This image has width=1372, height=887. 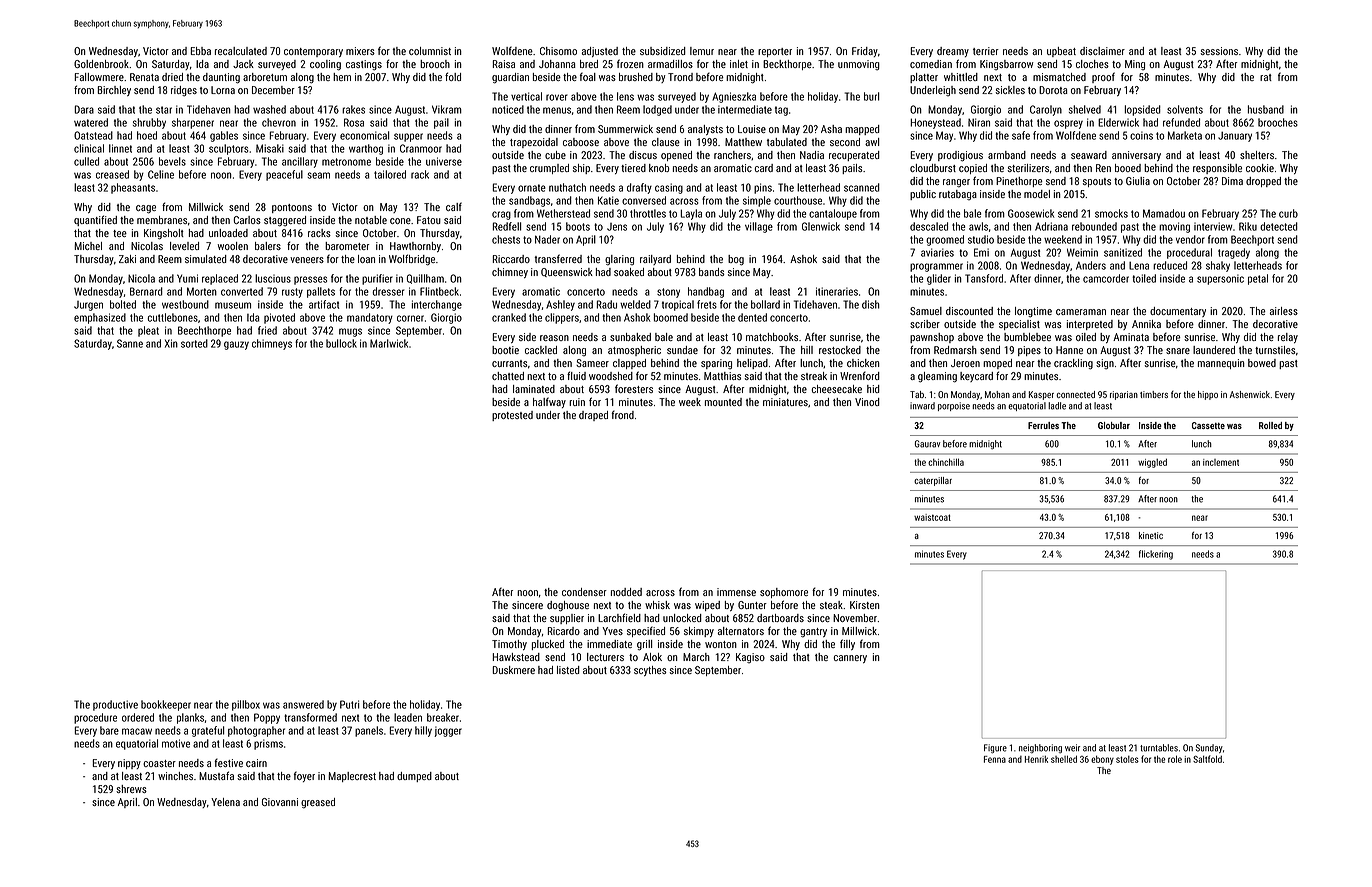 I want to click on caterpillar, so click(x=933, y=481).
